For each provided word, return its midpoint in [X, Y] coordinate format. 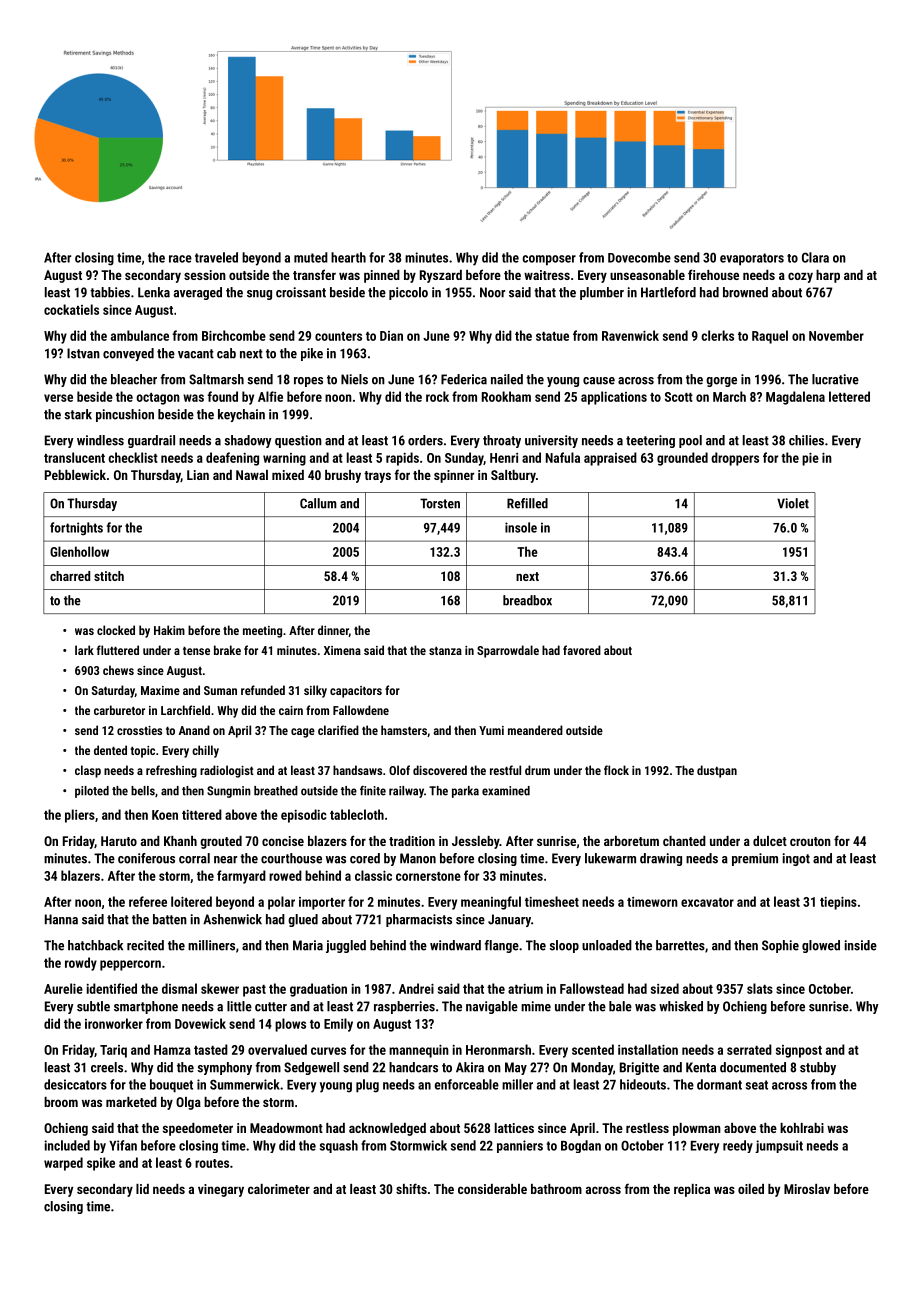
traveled [216, 257]
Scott [679, 397]
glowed [821, 946]
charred [70, 576]
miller [517, 1084]
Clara [815, 257]
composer [549, 260]
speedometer [198, 1129]
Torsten [440, 503]
